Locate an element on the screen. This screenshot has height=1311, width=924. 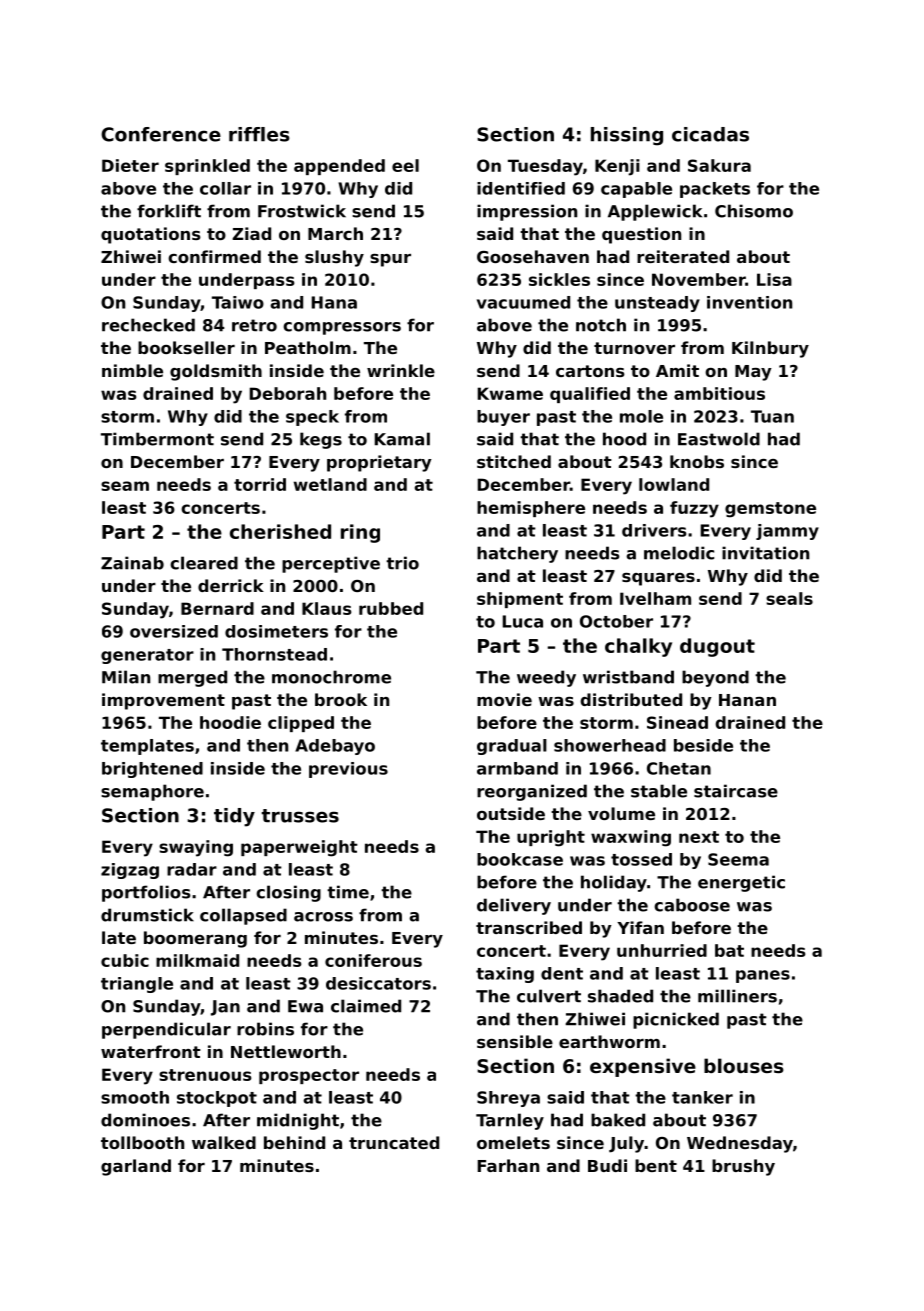
Timbermont is located at coordinates (157, 439).
